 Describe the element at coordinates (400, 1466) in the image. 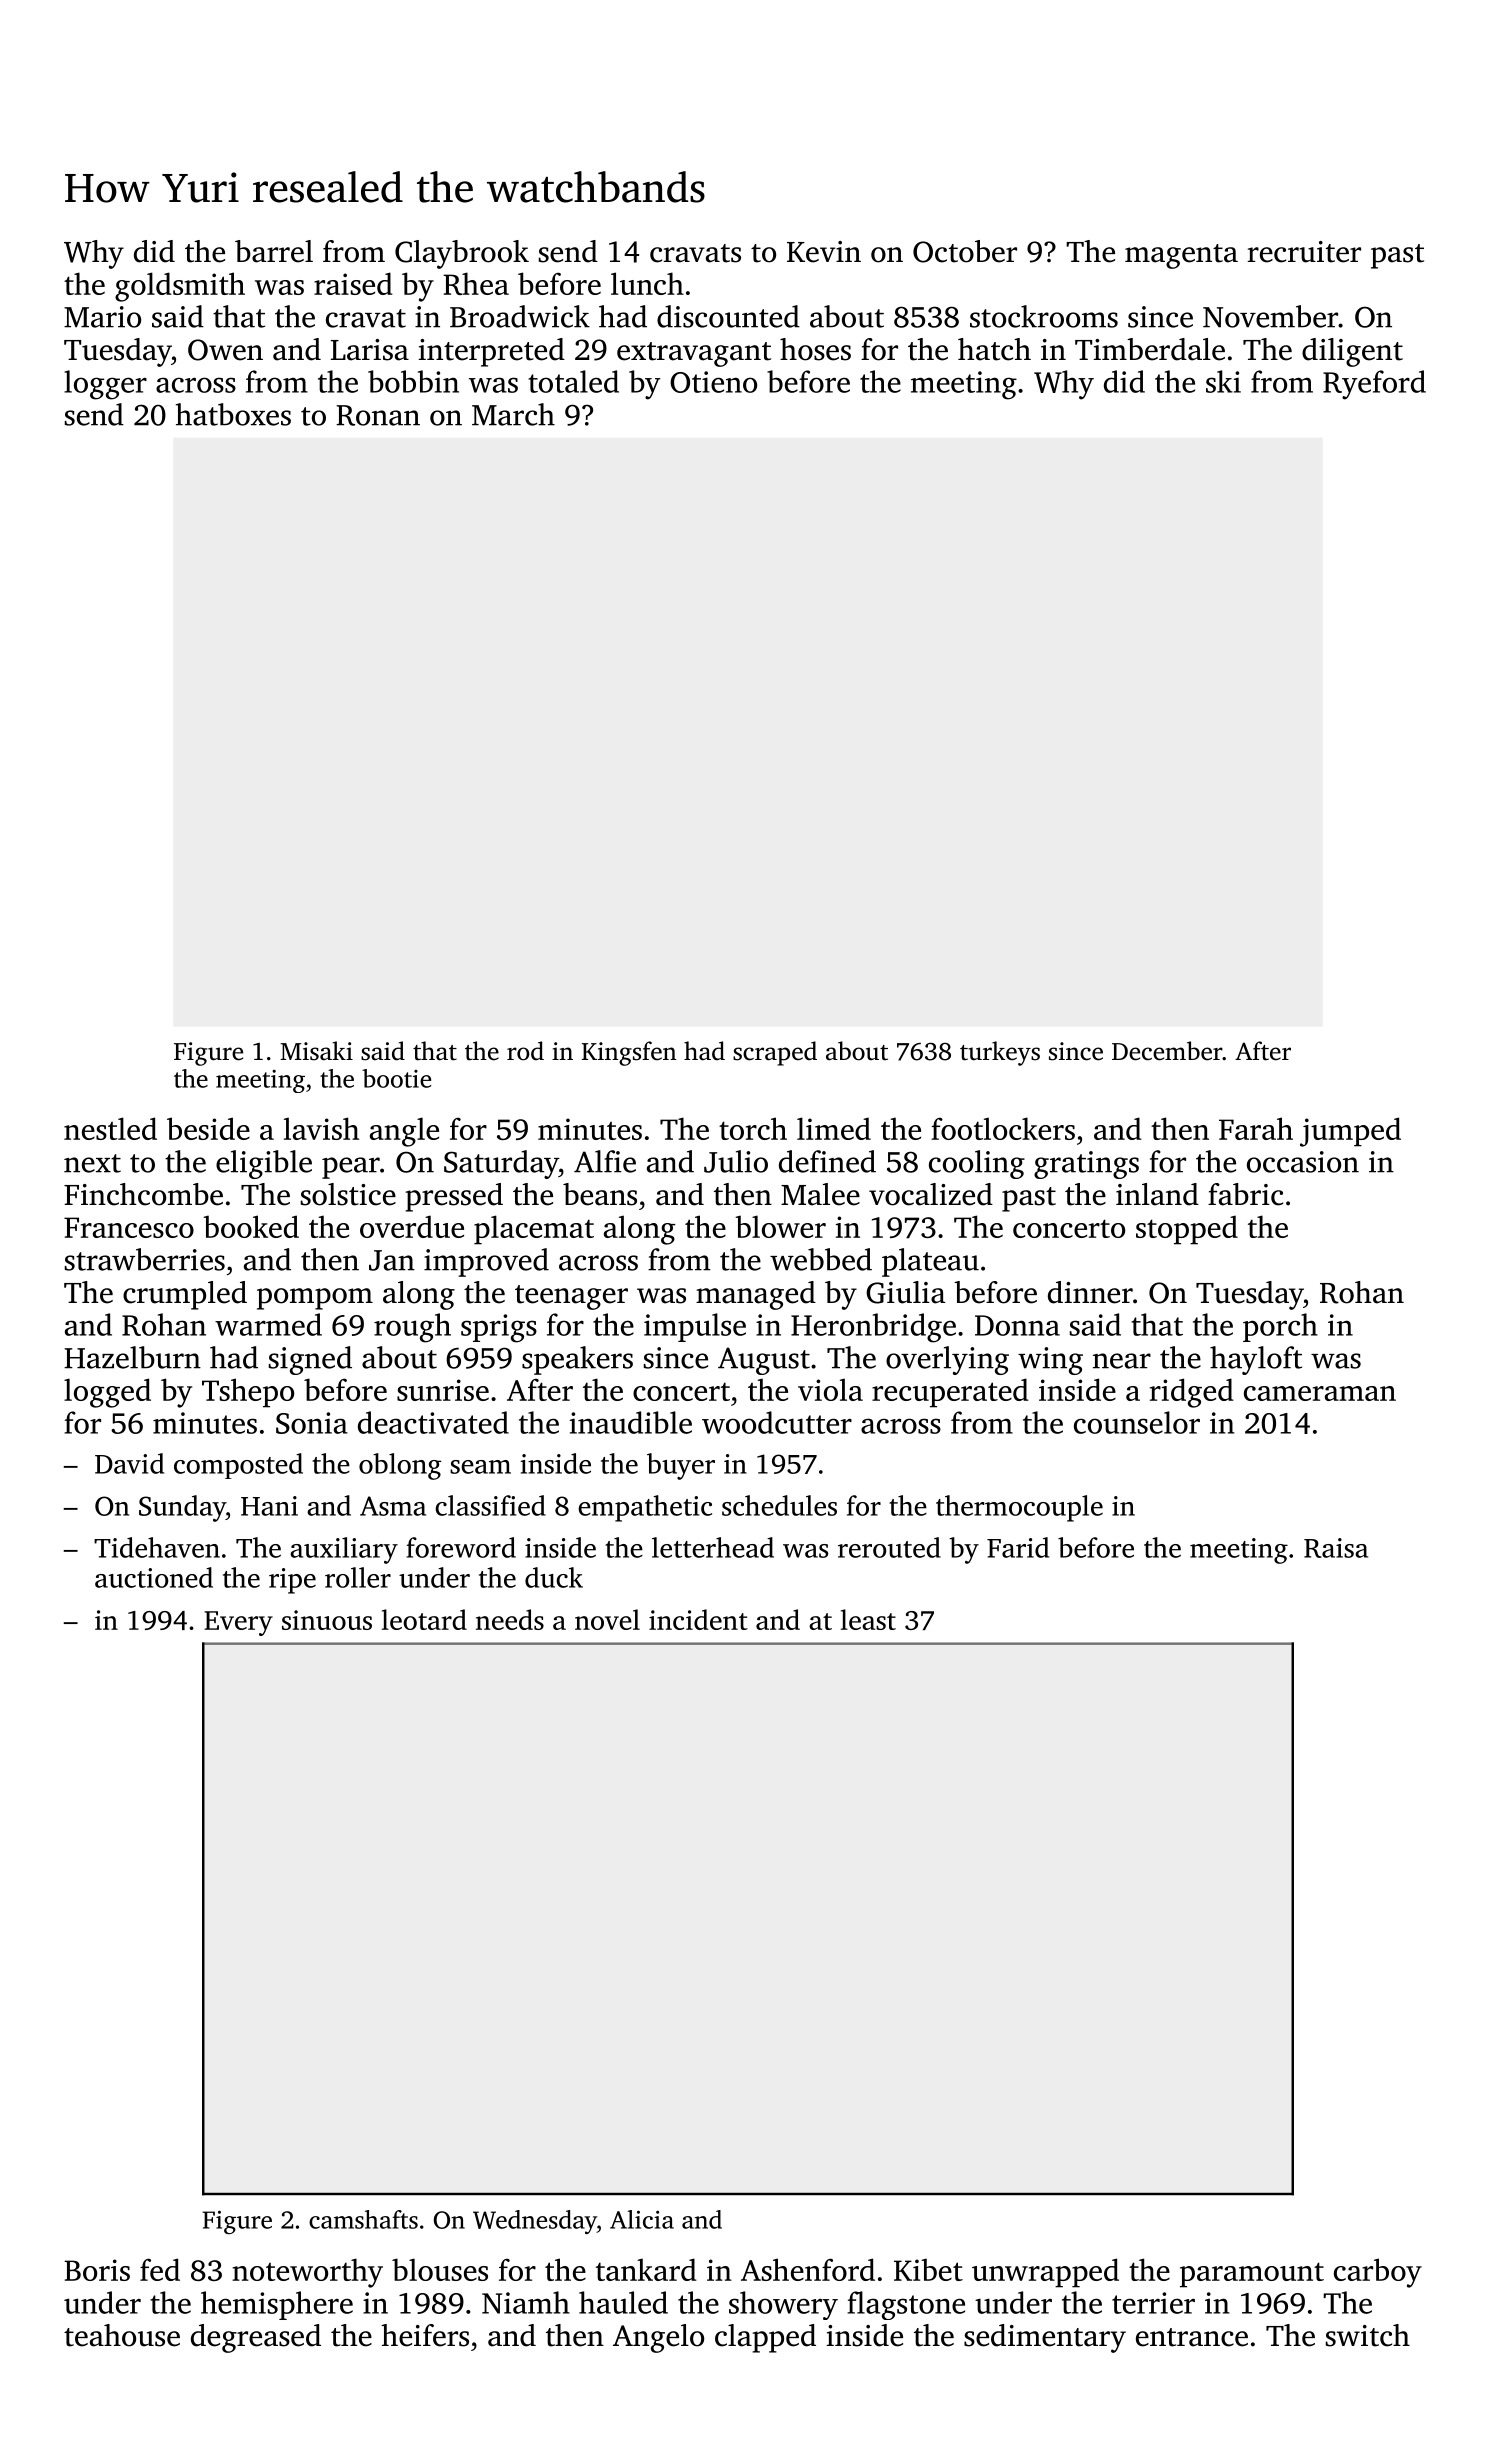

I see `oblong` at that location.
